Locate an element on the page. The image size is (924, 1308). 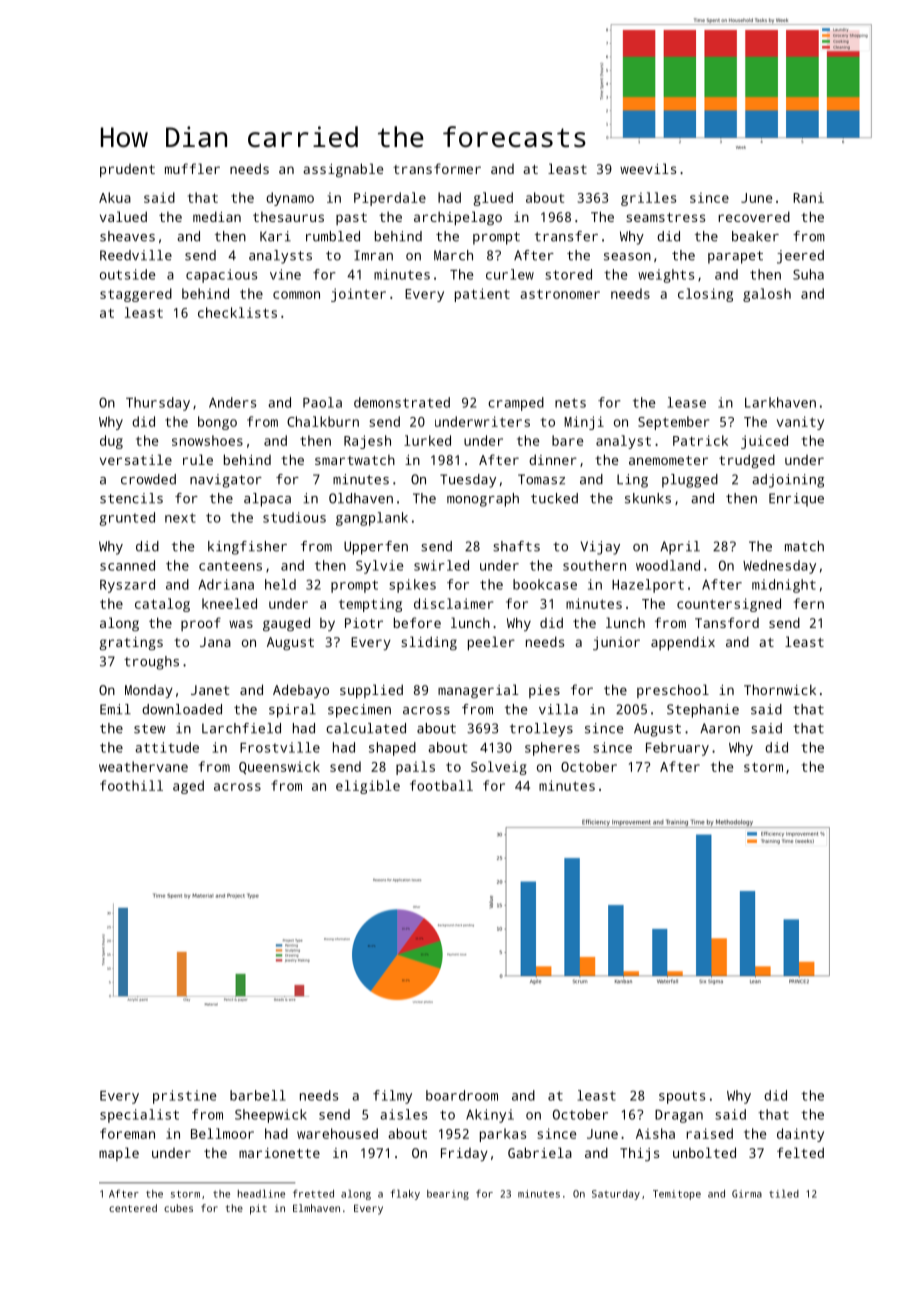
football is located at coordinates (441, 785).
